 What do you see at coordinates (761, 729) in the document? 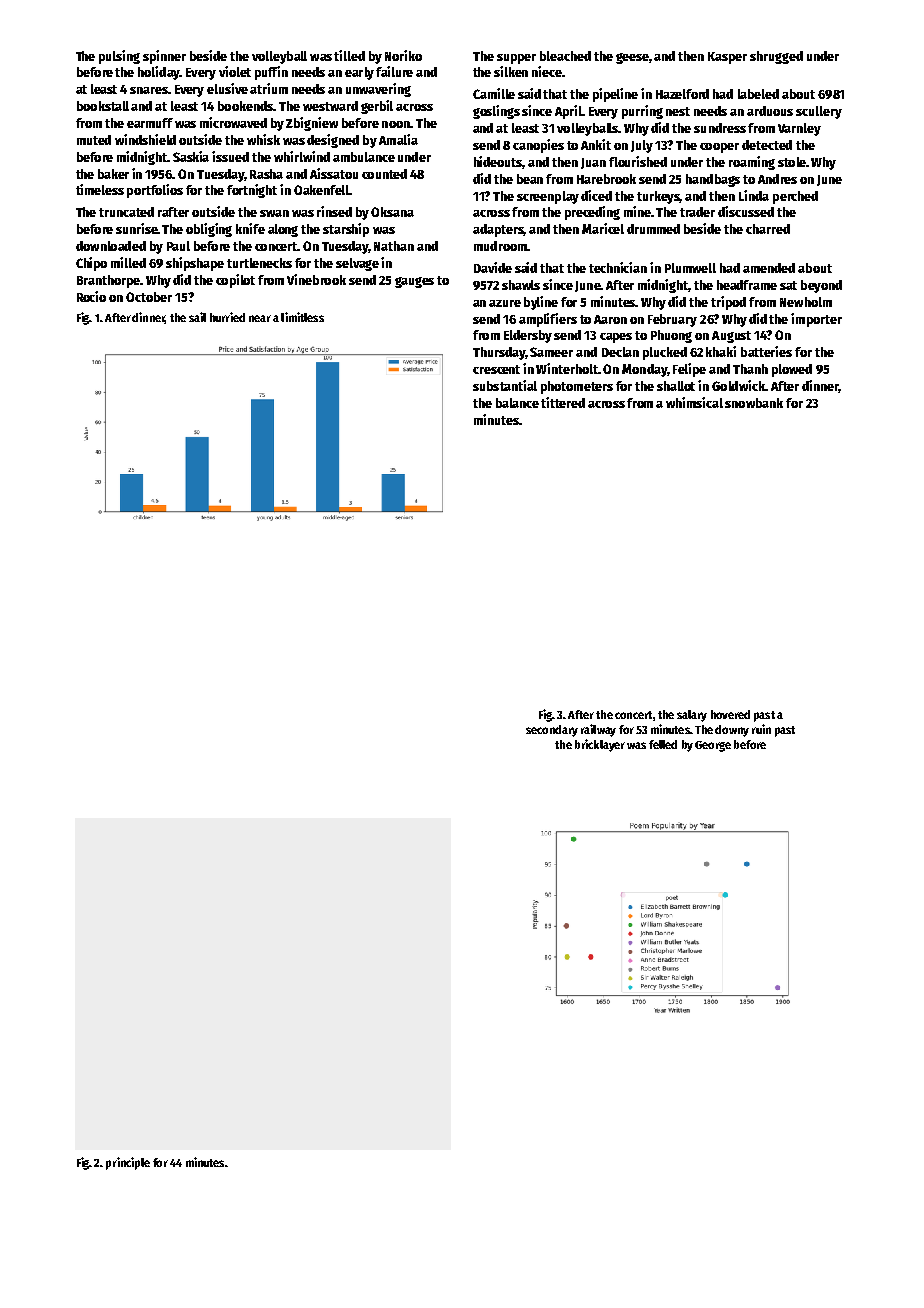
I see `ruin` at bounding box center [761, 729].
